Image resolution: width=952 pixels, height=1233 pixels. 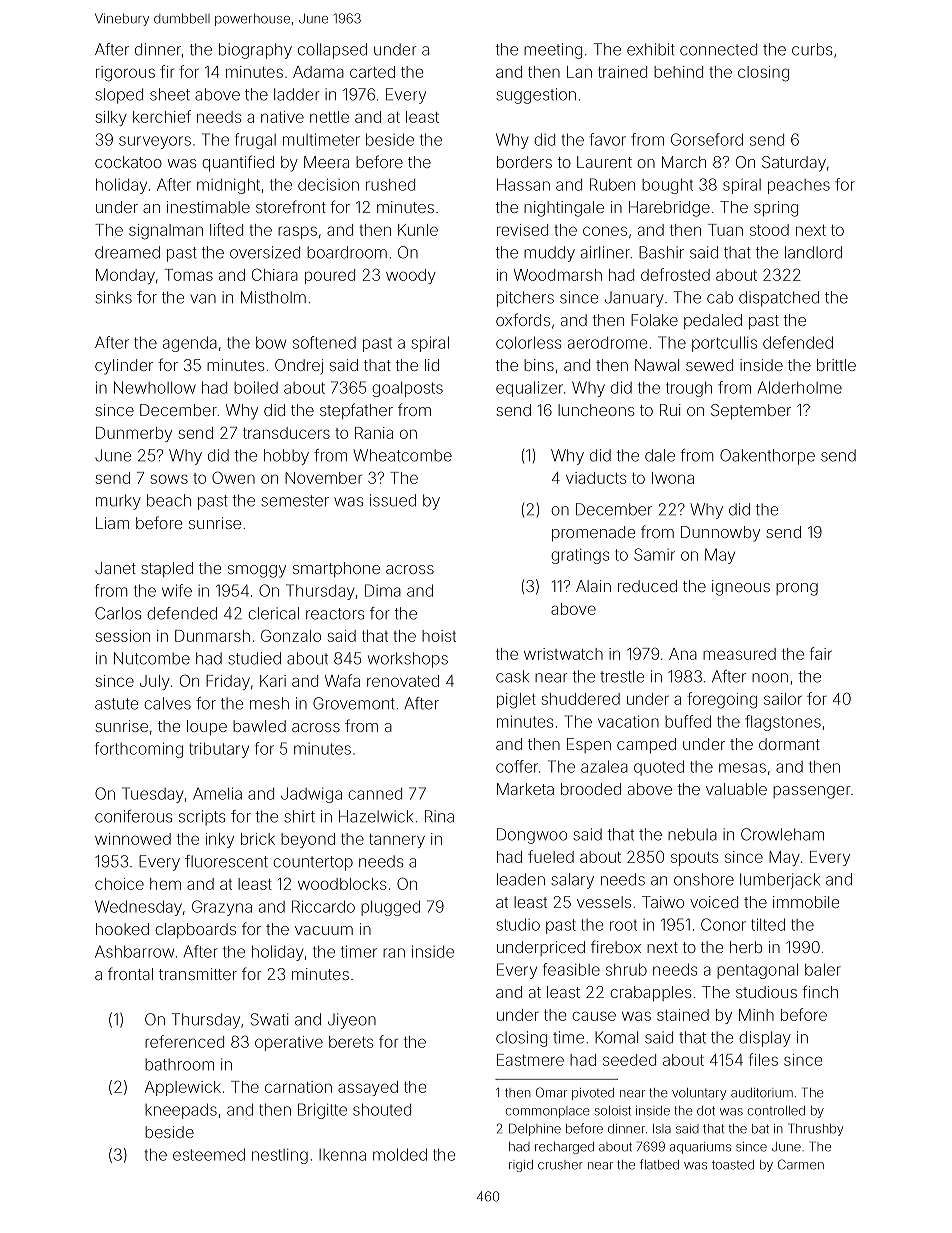 I want to click on Iwona, so click(x=673, y=478).
